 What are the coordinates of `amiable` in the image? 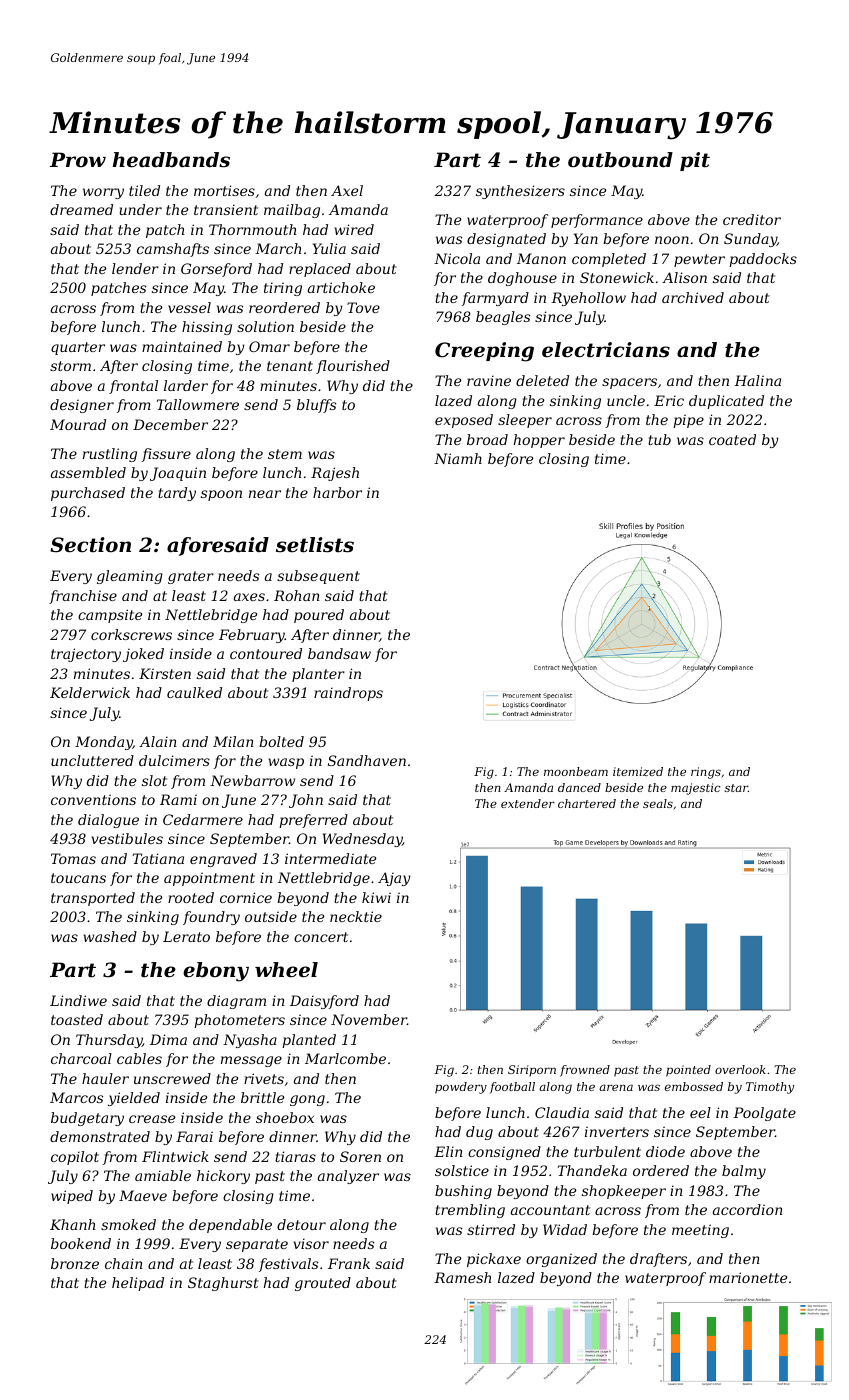 It's located at (163, 1175).
